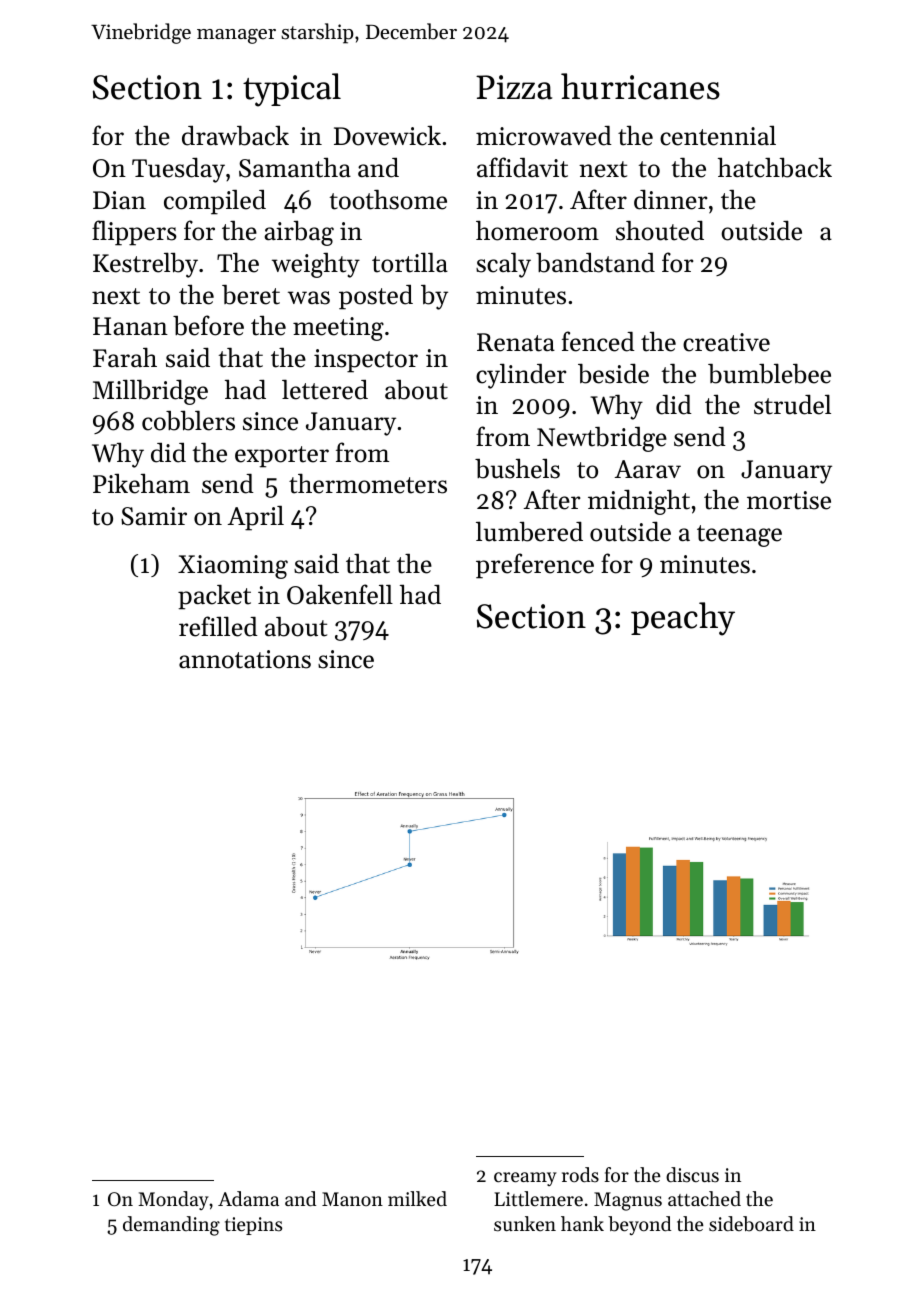  I want to click on creamy, so click(525, 1179).
